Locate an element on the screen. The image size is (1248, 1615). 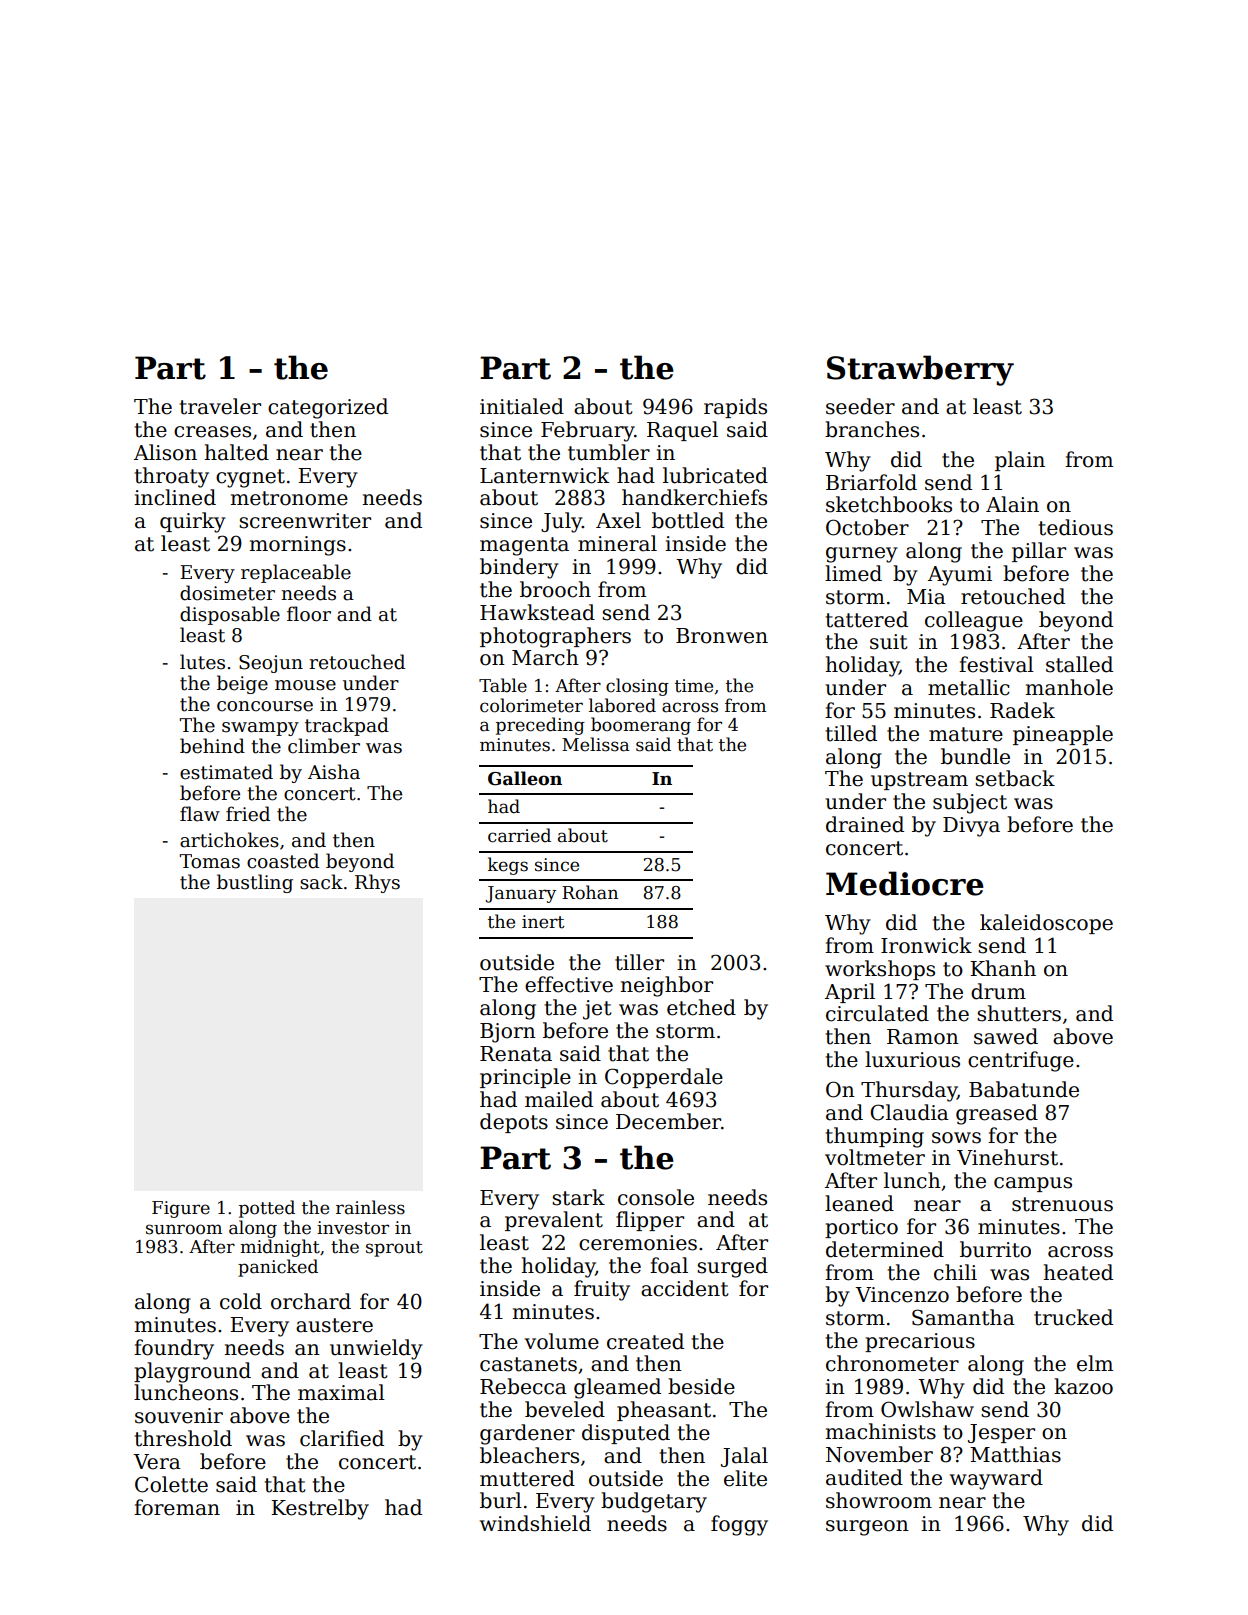
preceding is located at coordinates (540, 726).
